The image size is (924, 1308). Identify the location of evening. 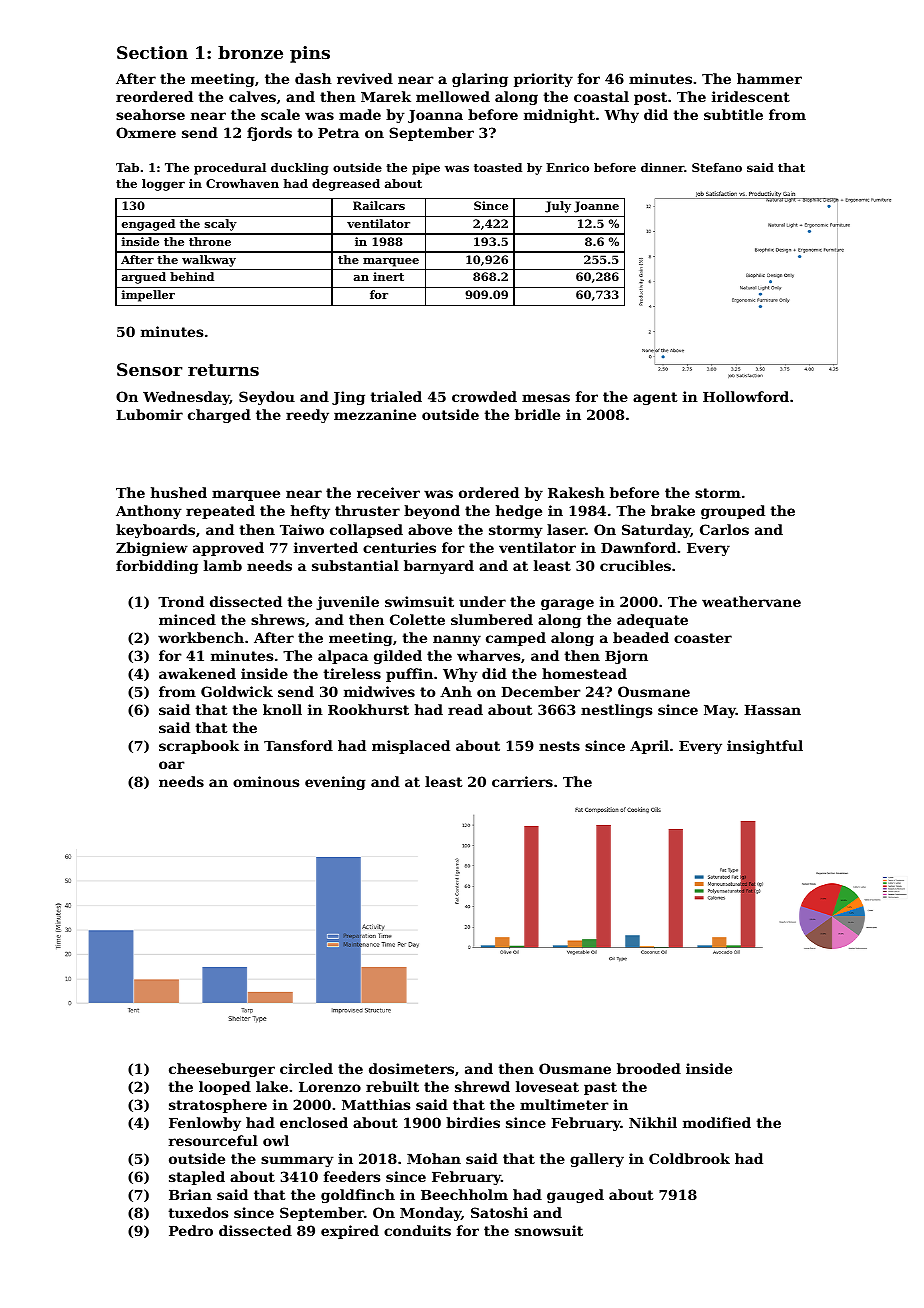
(335, 783).
